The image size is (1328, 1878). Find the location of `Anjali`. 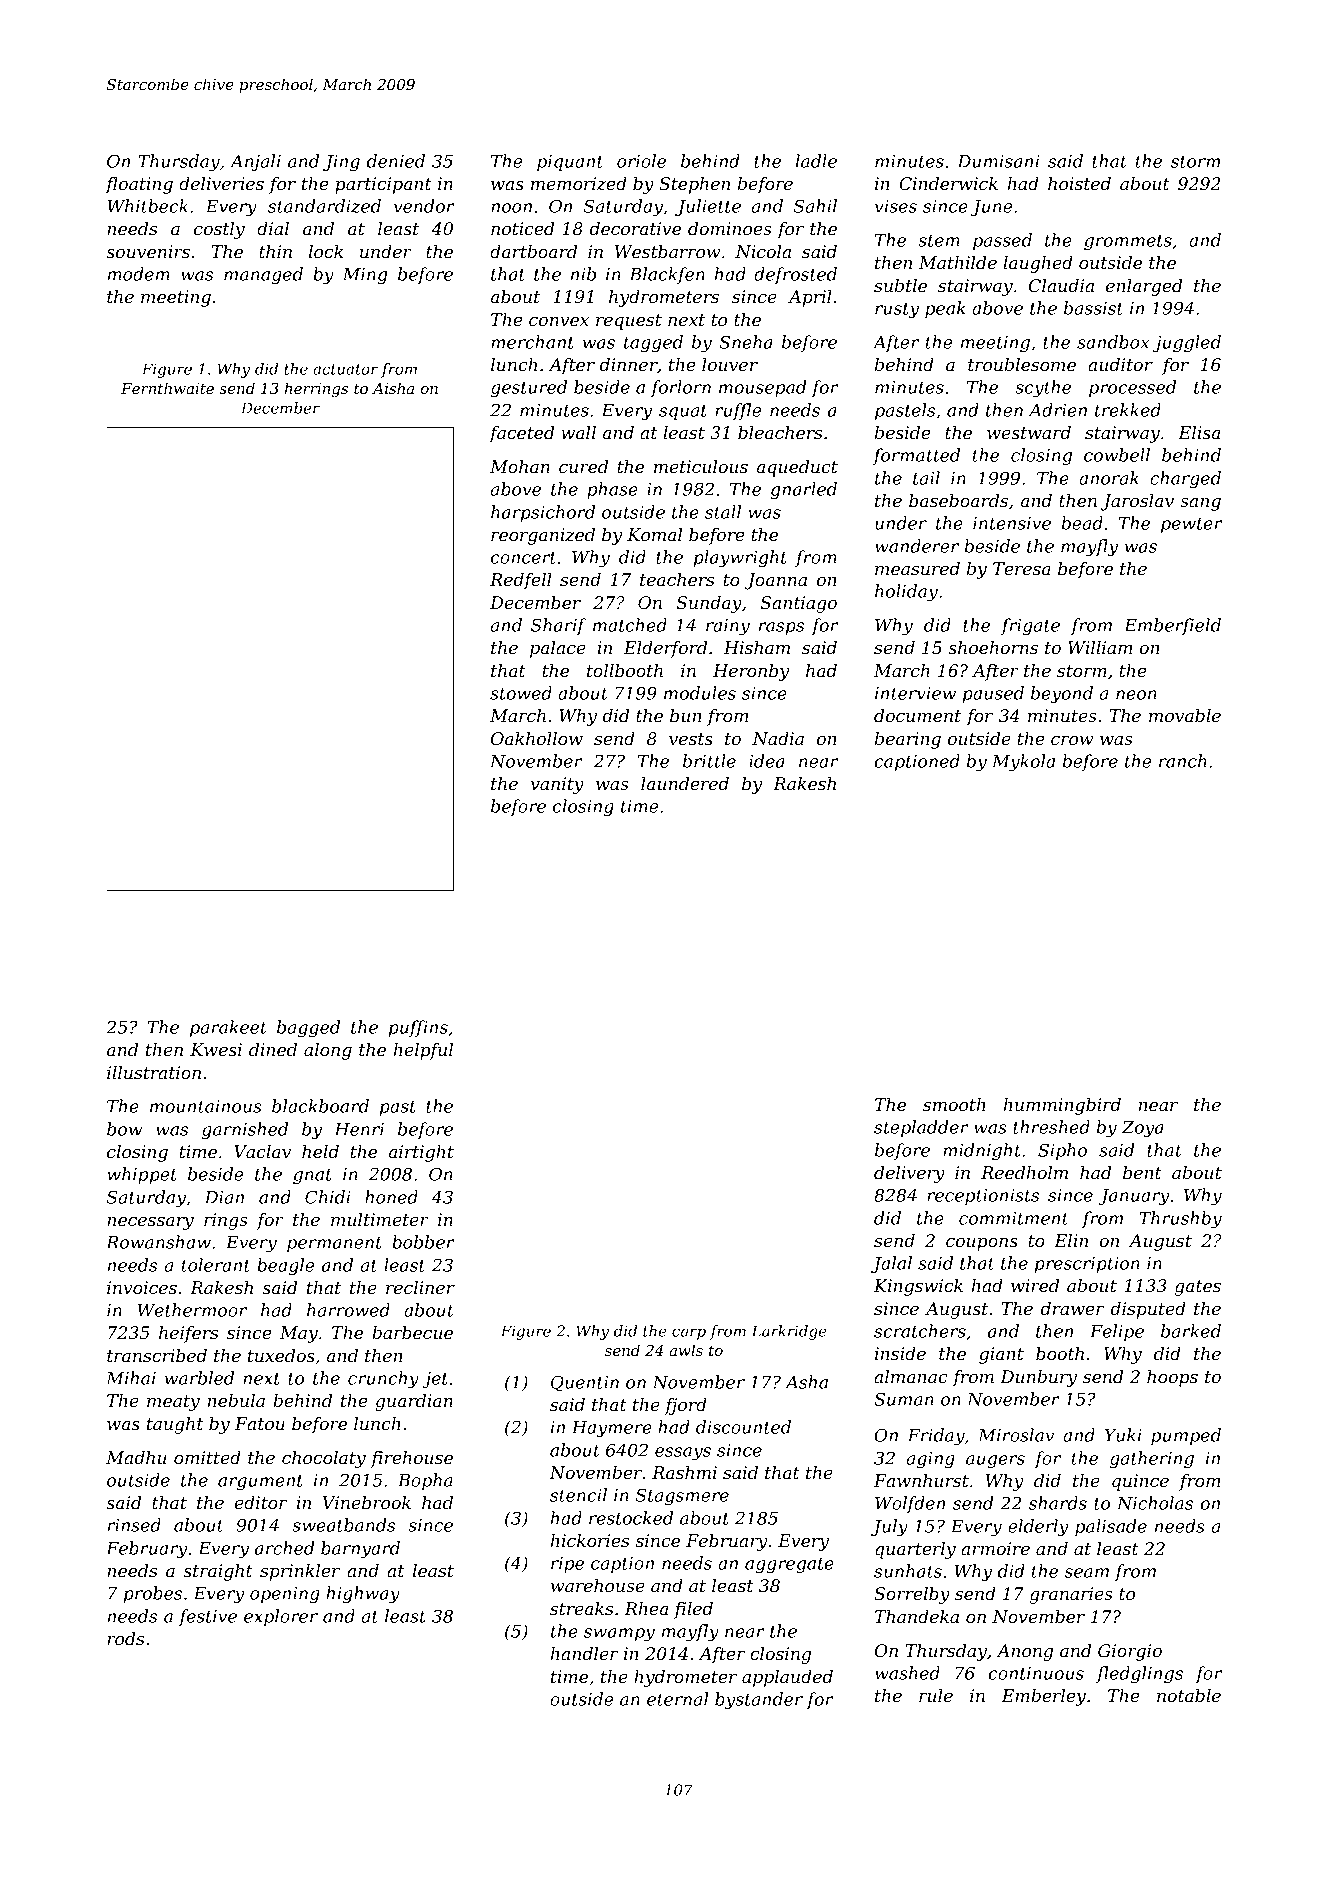

Anjali is located at coordinates (255, 163).
